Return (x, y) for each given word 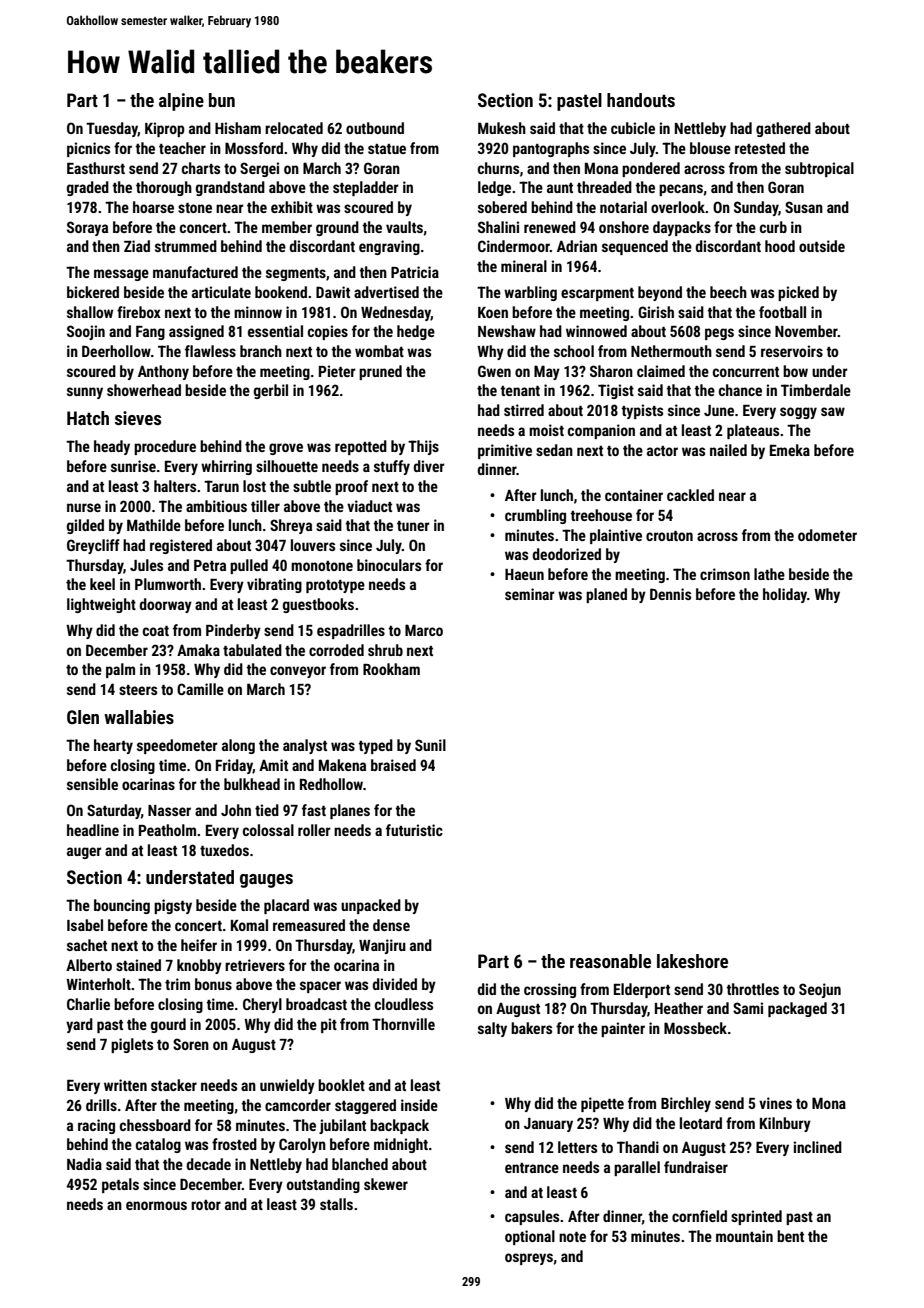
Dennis (670, 594)
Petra (210, 565)
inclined (817, 1147)
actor (662, 451)
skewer (386, 1184)
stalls (336, 1204)
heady (112, 447)
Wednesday (396, 313)
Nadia (84, 1164)
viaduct (369, 506)
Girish (656, 312)
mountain (744, 1236)
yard (79, 1025)
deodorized (566, 554)
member (287, 227)
